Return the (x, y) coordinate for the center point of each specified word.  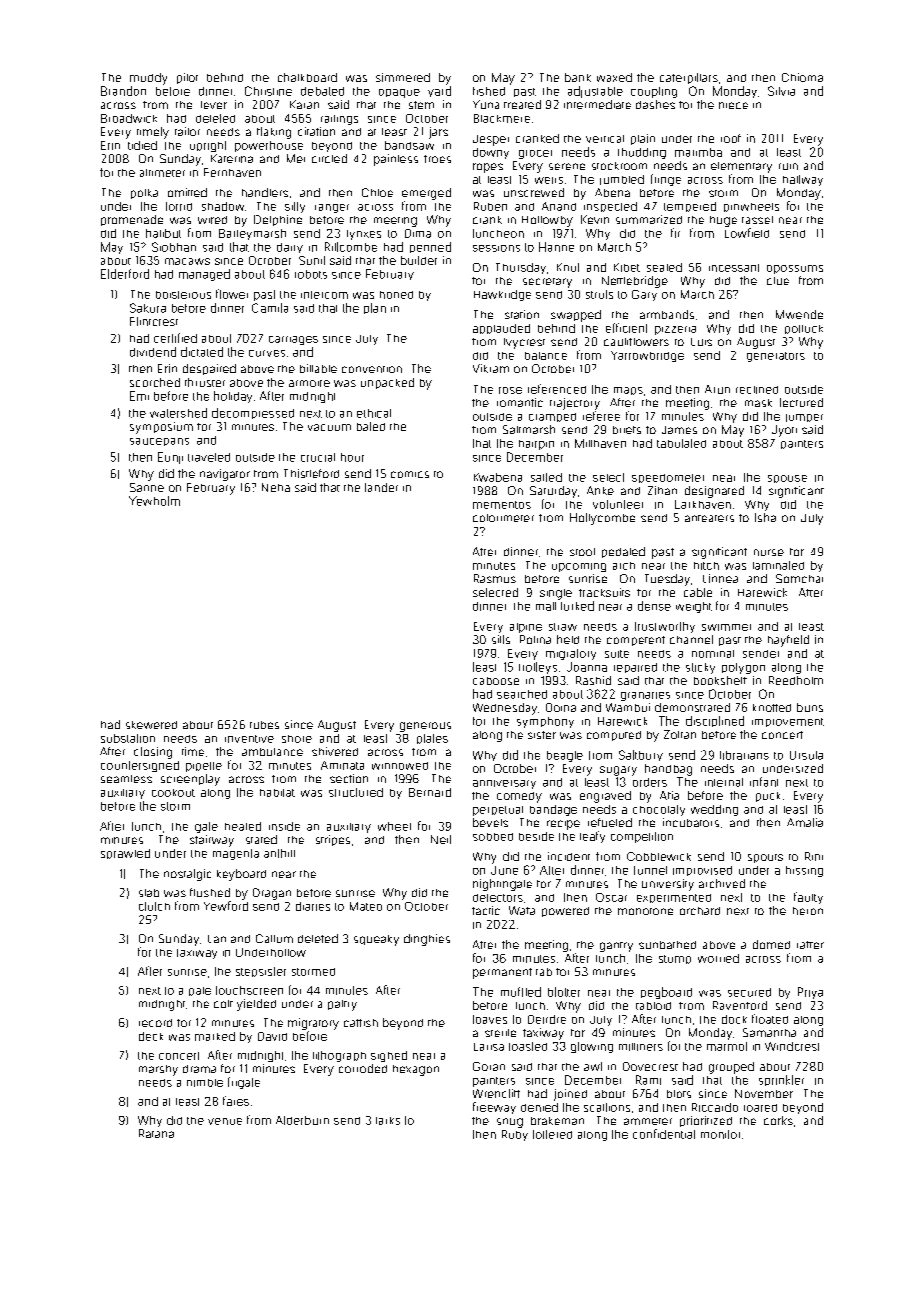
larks (388, 1121)
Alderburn (302, 1120)
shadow (223, 206)
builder (419, 260)
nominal (713, 654)
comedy (519, 797)
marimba (698, 152)
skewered (151, 725)
